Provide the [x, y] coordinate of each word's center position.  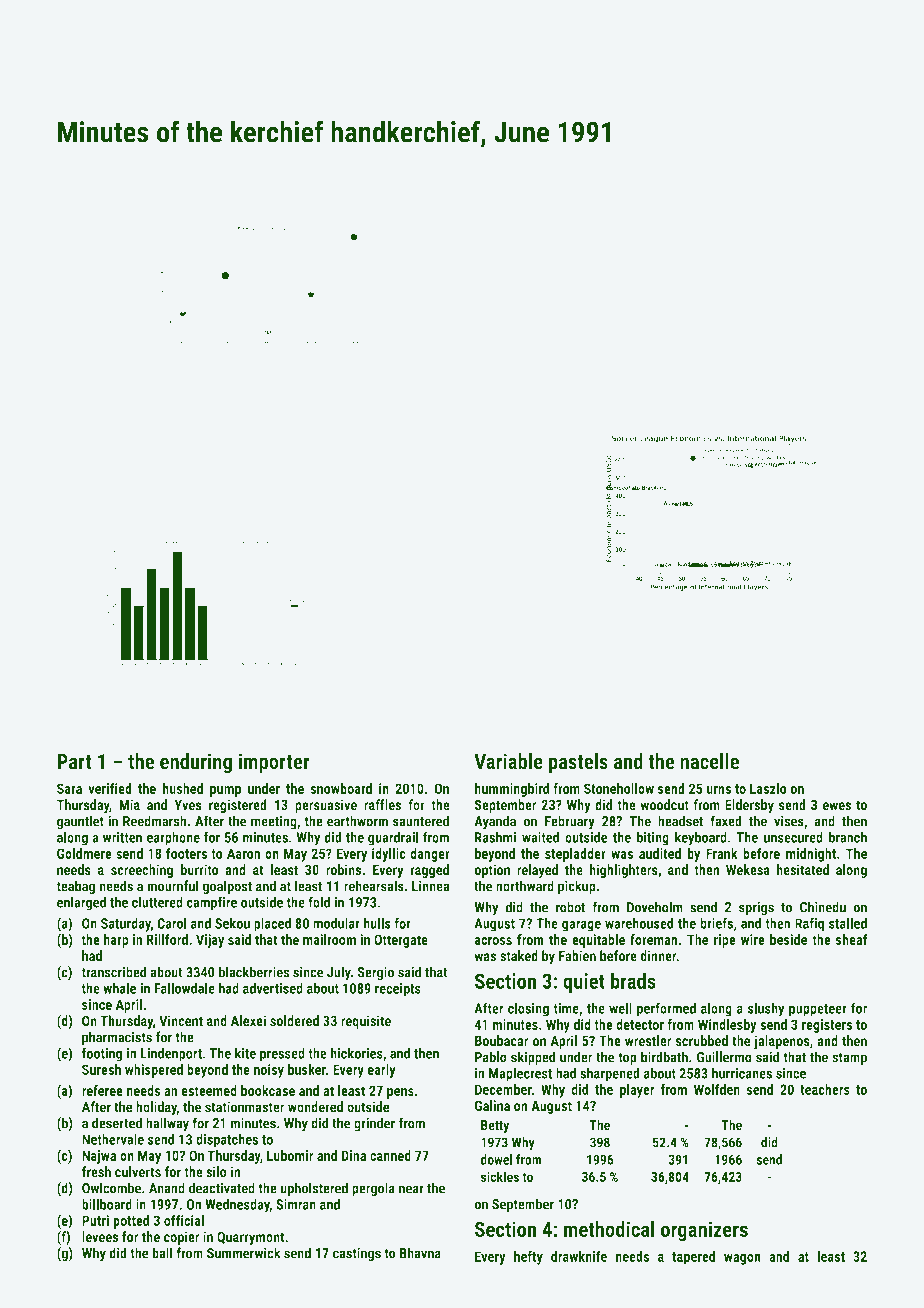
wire [753, 939]
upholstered [314, 1189]
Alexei [248, 1021]
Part [74, 761]
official [184, 1220]
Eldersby [749, 806]
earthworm [357, 821]
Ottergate [401, 941]
